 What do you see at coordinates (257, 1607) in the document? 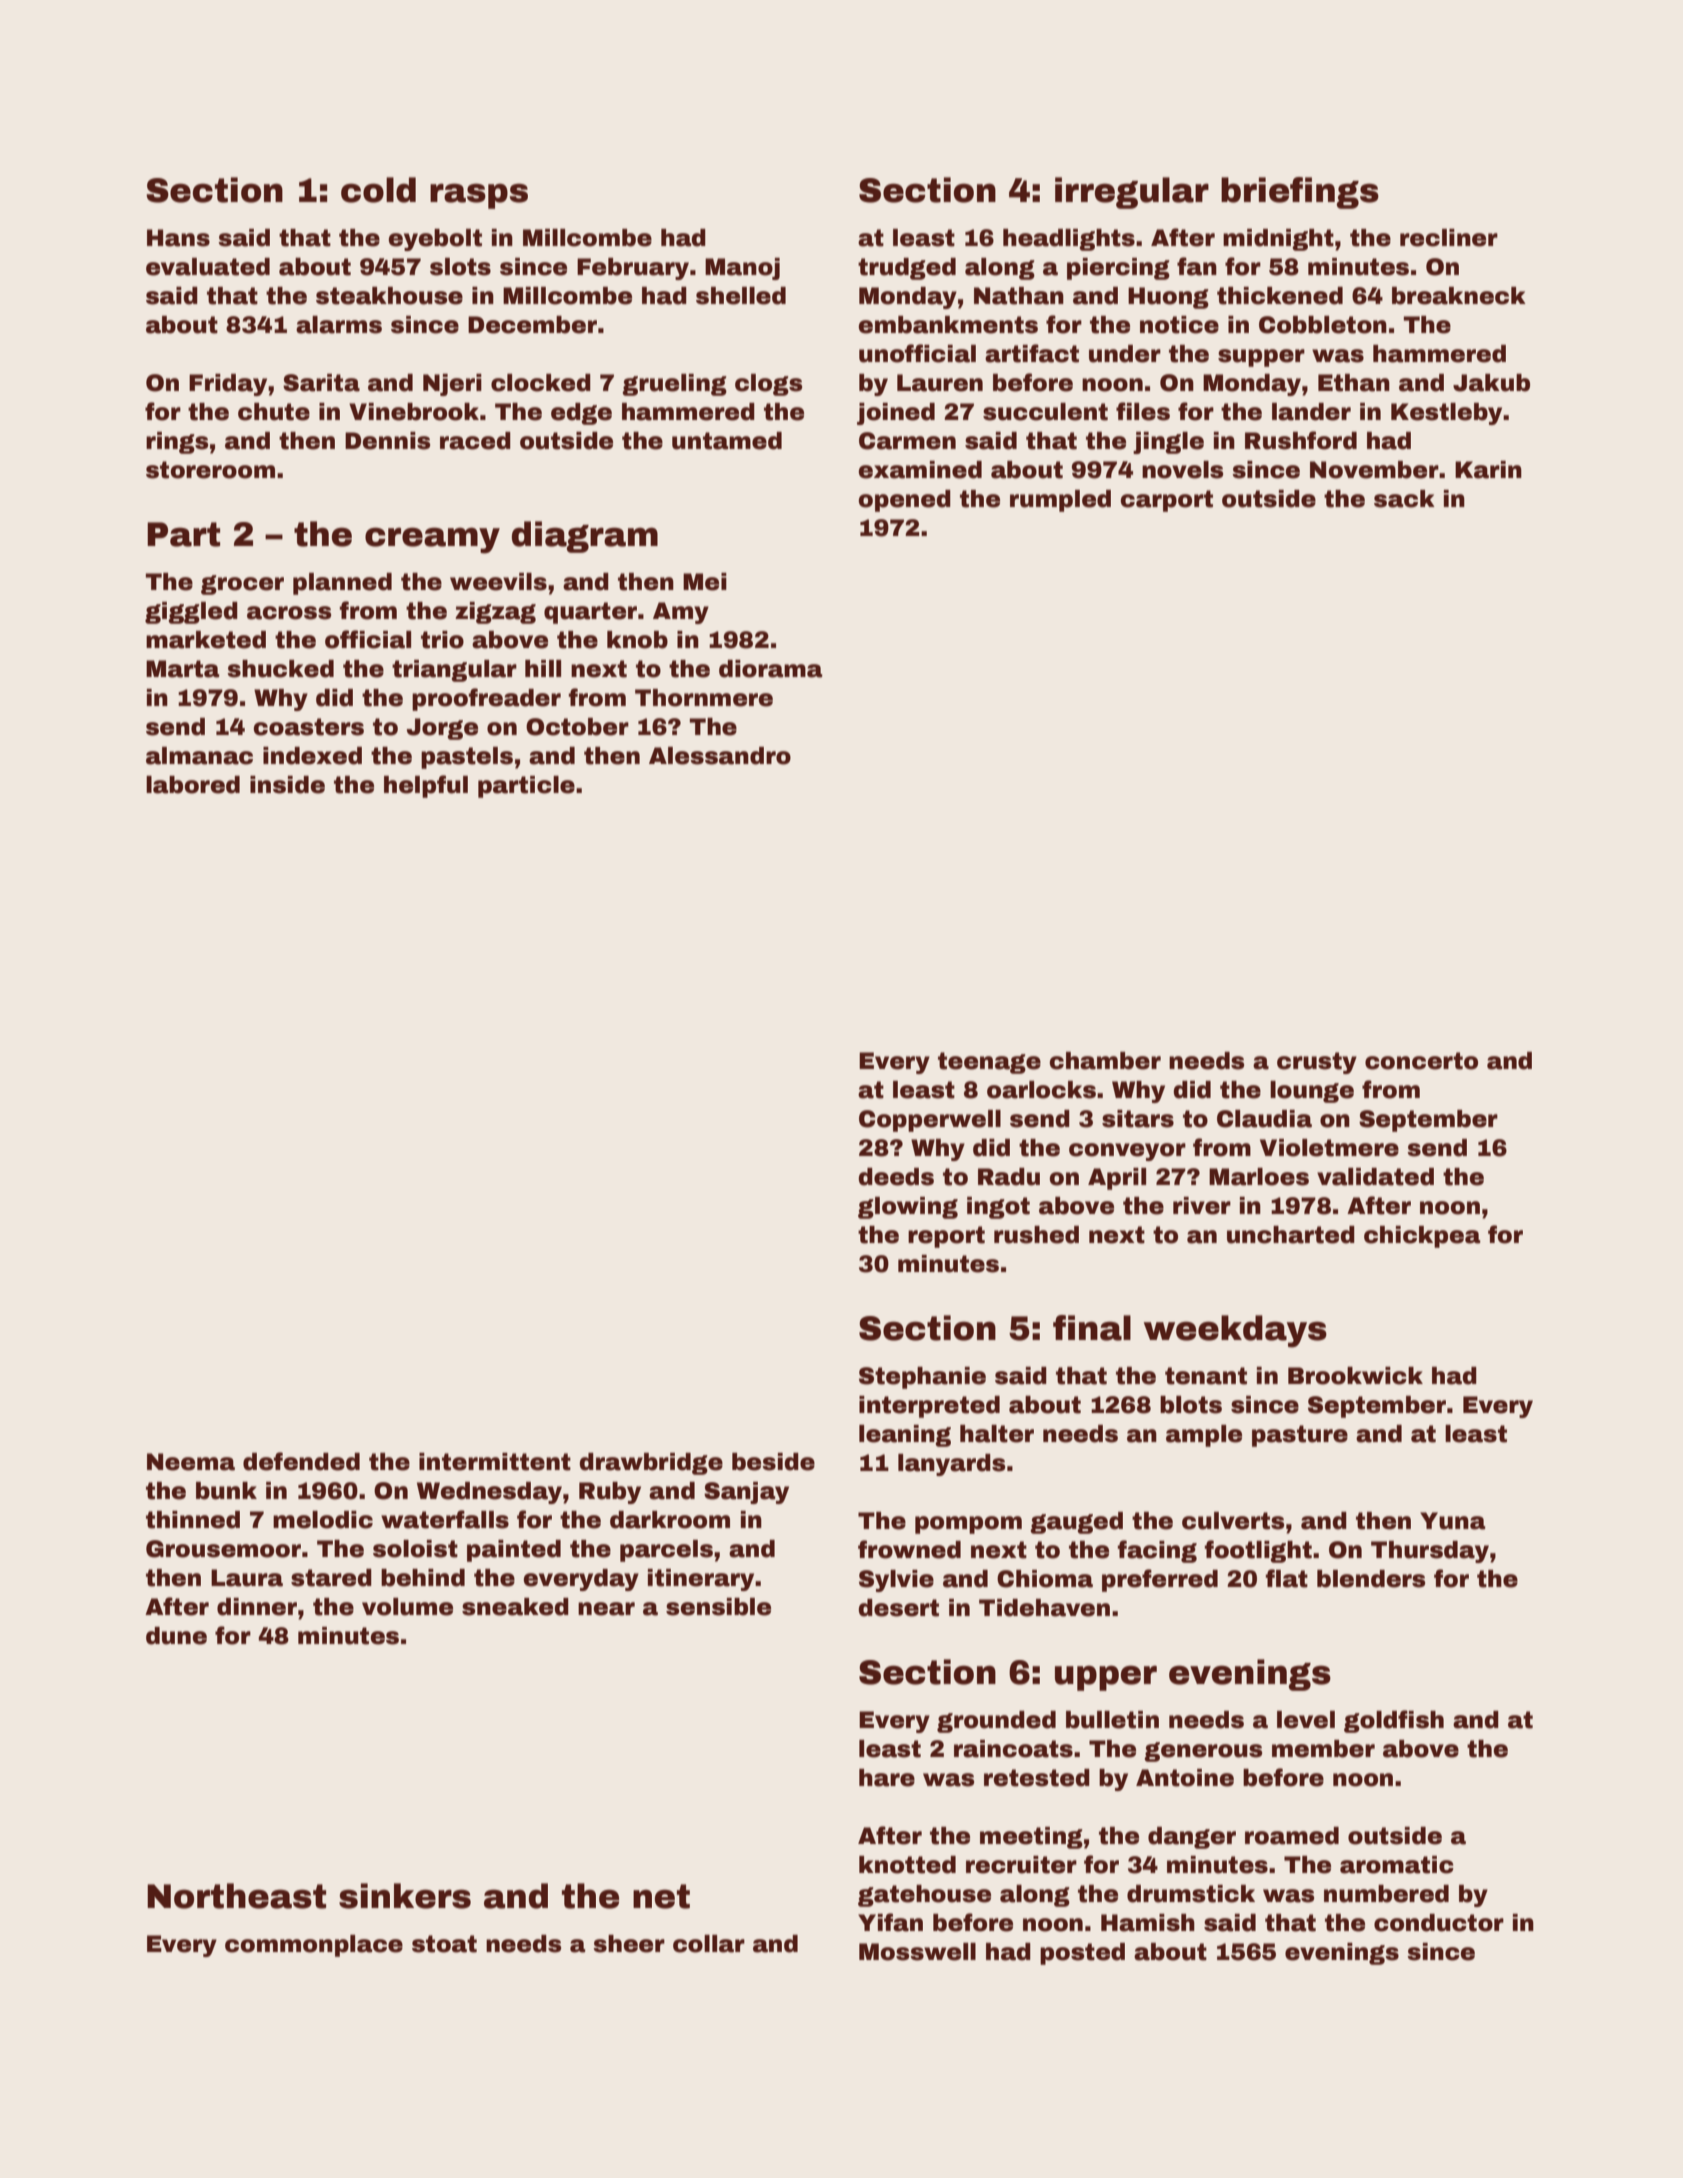
I see `dinner` at bounding box center [257, 1607].
